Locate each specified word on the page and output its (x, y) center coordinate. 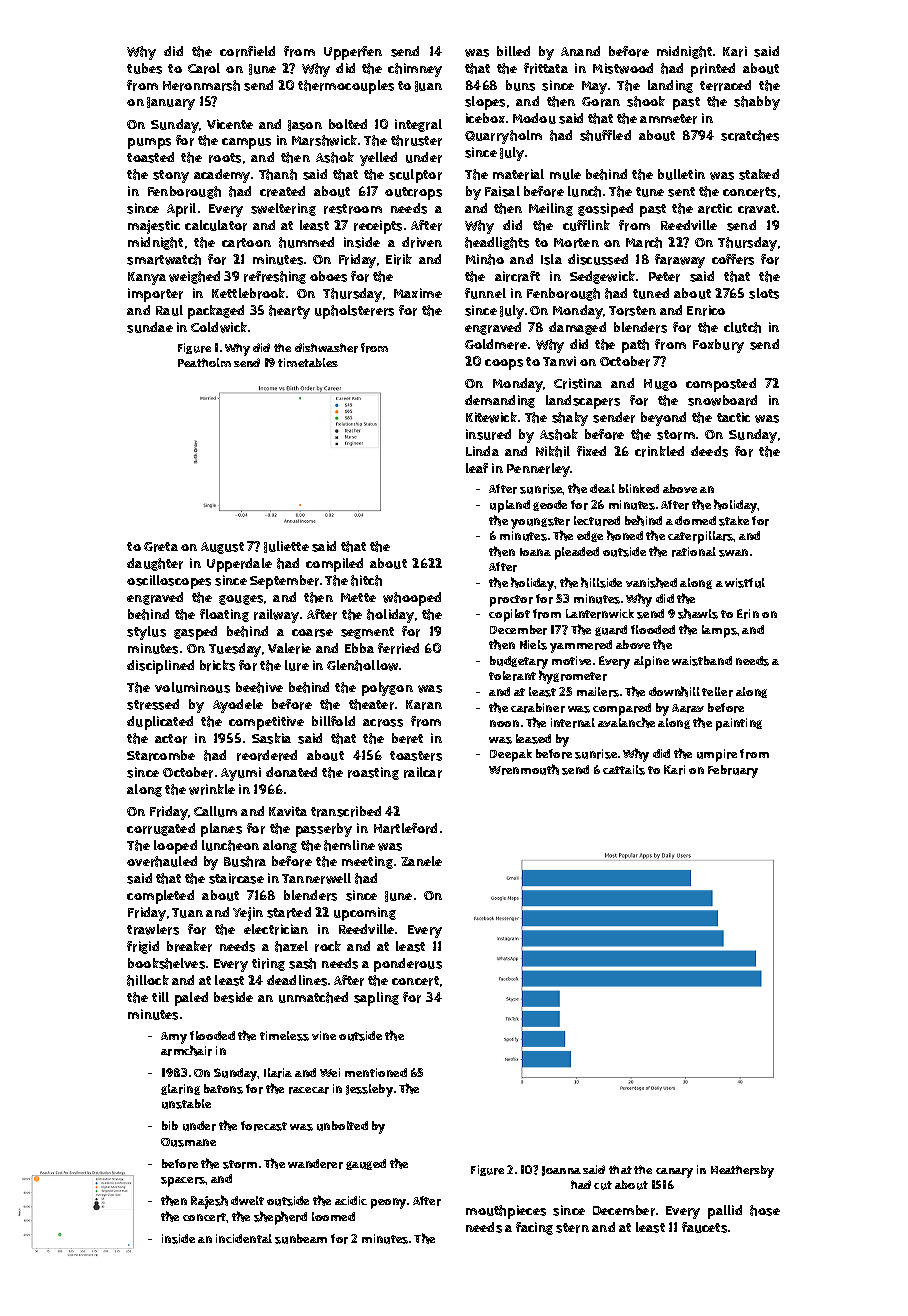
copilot (509, 615)
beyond (663, 419)
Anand (580, 51)
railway (276, 616)
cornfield (247, 51)
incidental (244, 1238)
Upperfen (353, 53)
